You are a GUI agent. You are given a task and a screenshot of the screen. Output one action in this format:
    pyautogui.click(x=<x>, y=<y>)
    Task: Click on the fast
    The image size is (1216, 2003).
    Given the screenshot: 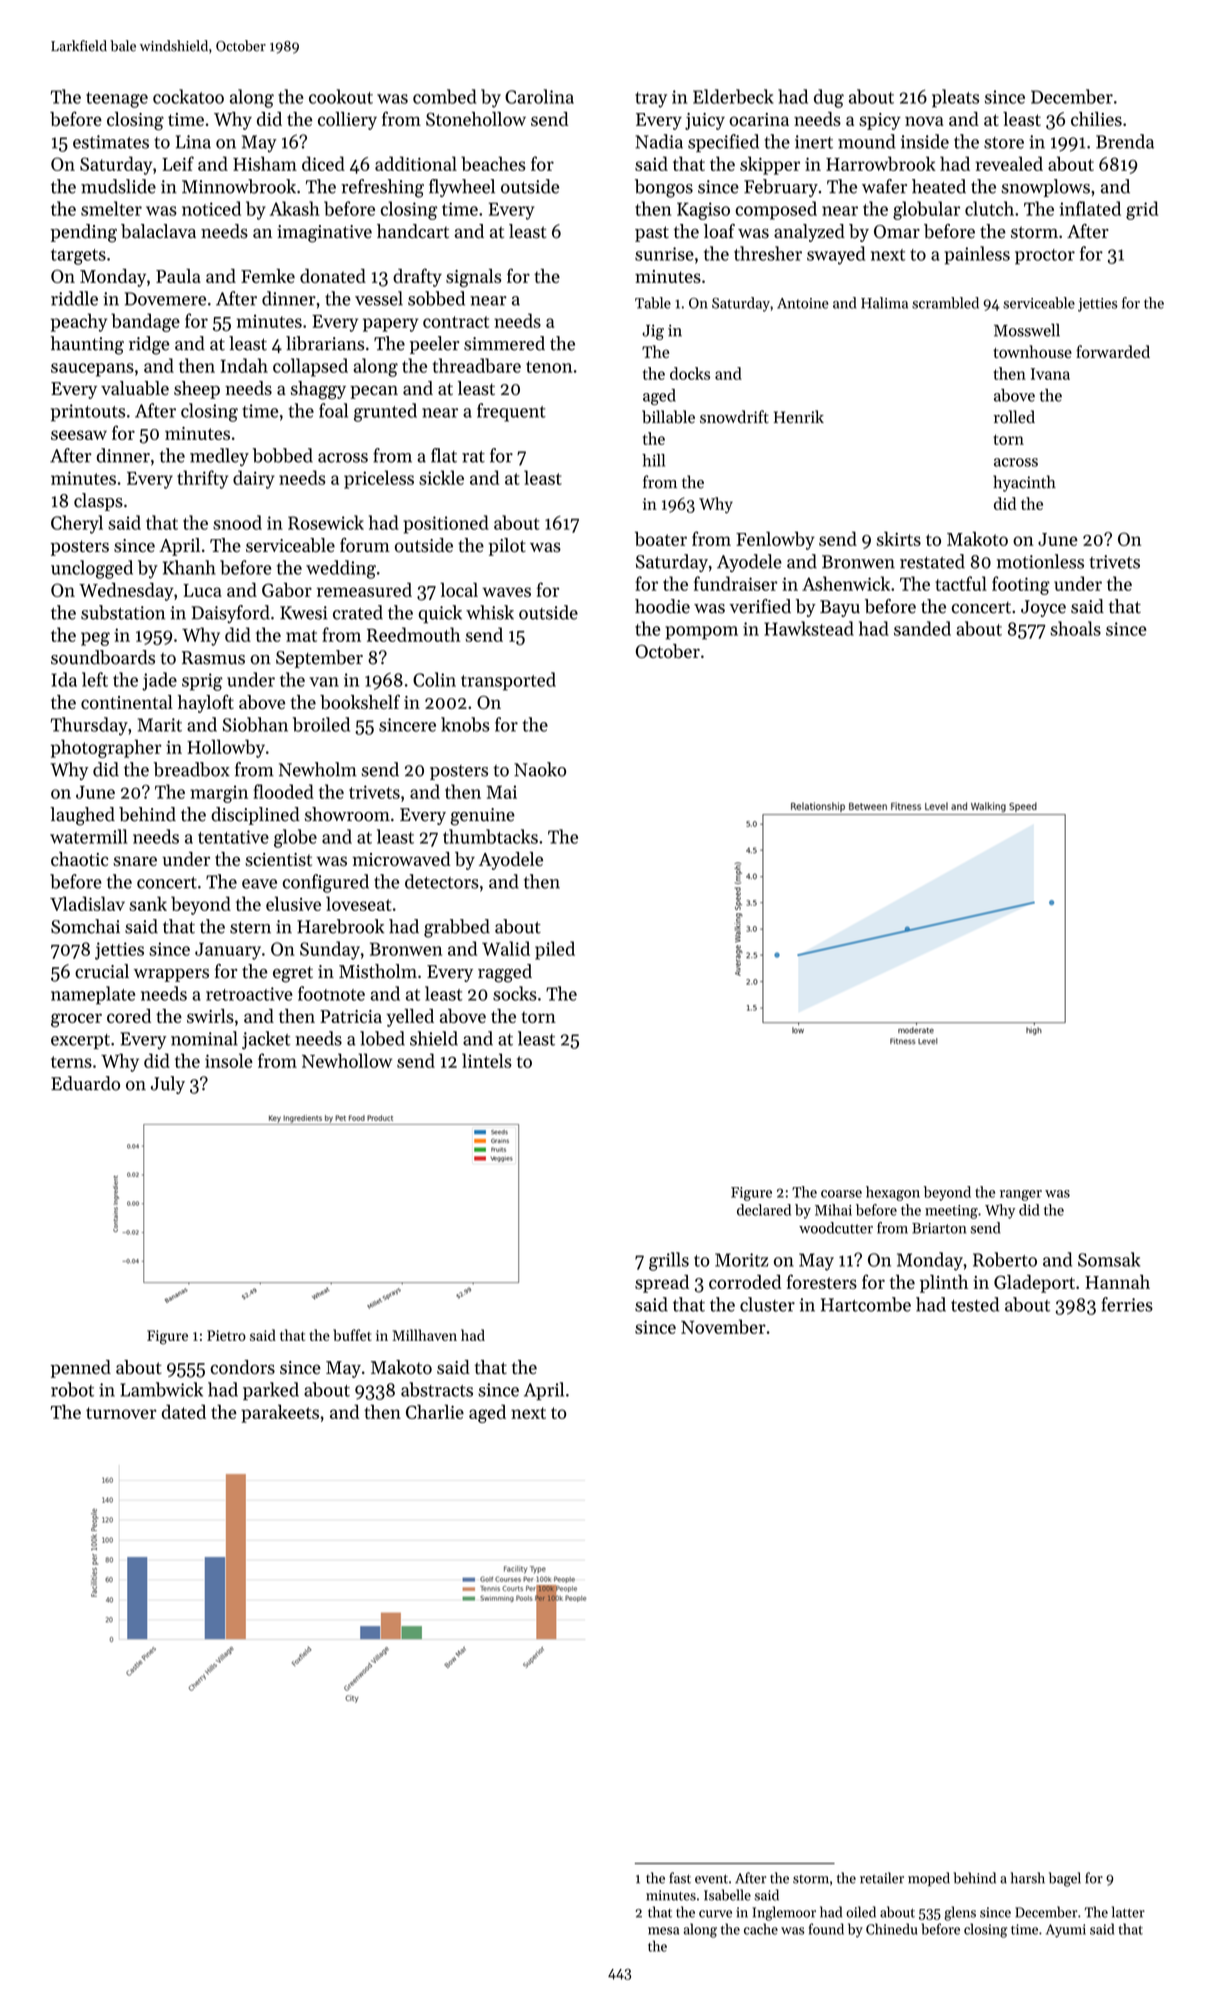 What is the action you would take?
    pyautogui.click(x=680, y=1878)
